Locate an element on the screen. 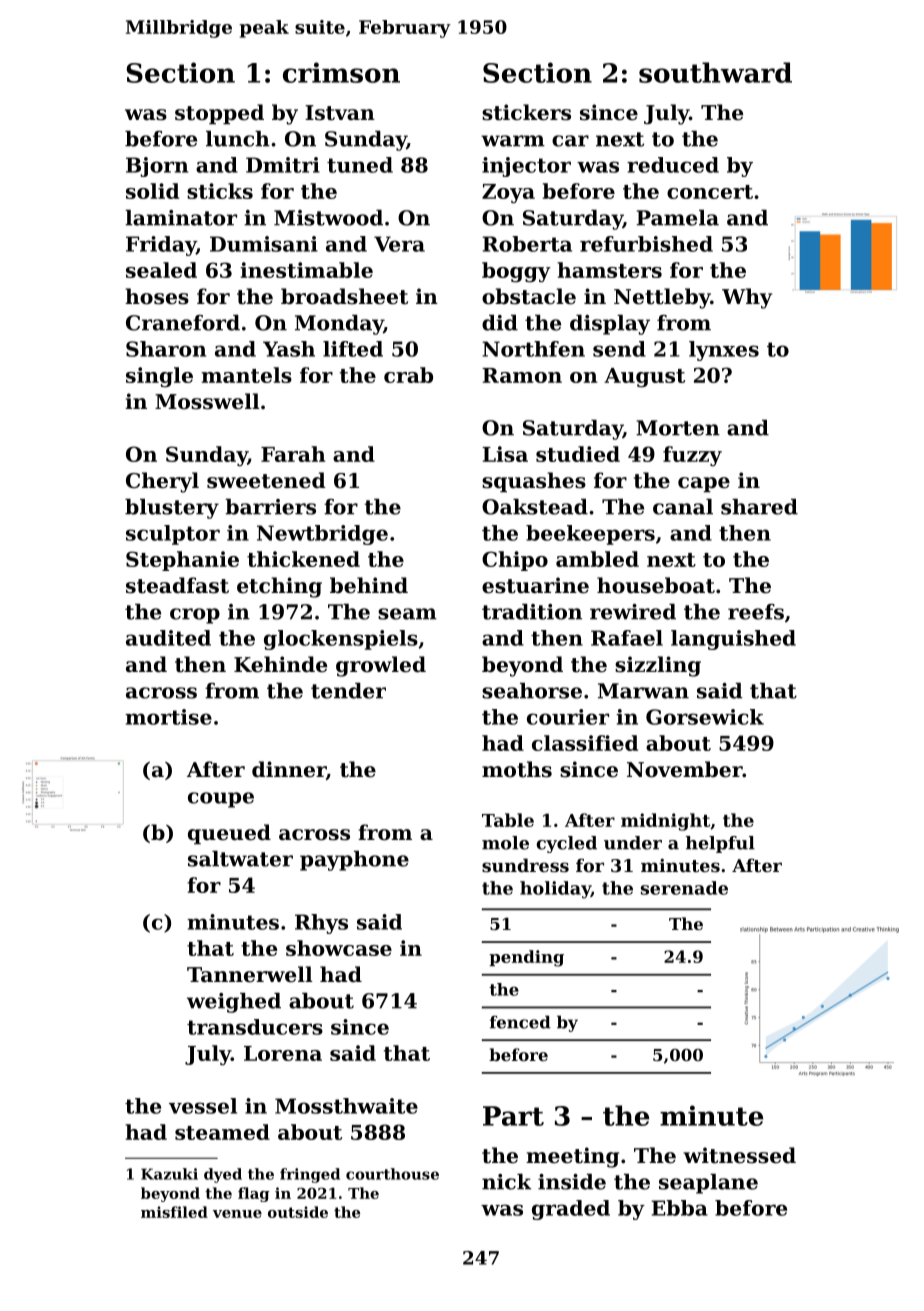 The height and width of the screenshot is (1311, 924). did is located at coordinates (500, 323).
